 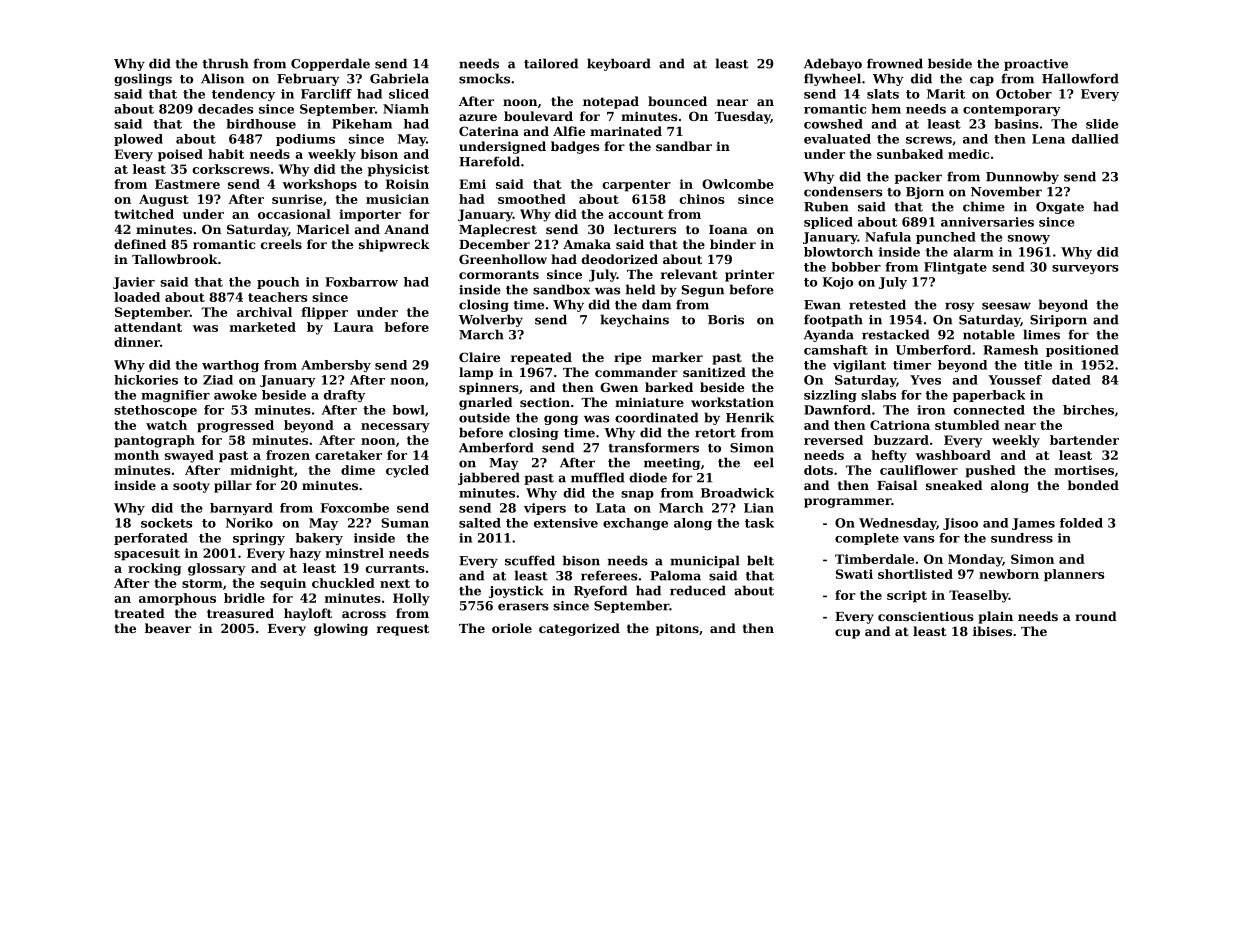 What do you see at coordinates (138, 140) in the document?
I see `plowed` at bounding box center [138, 140].
